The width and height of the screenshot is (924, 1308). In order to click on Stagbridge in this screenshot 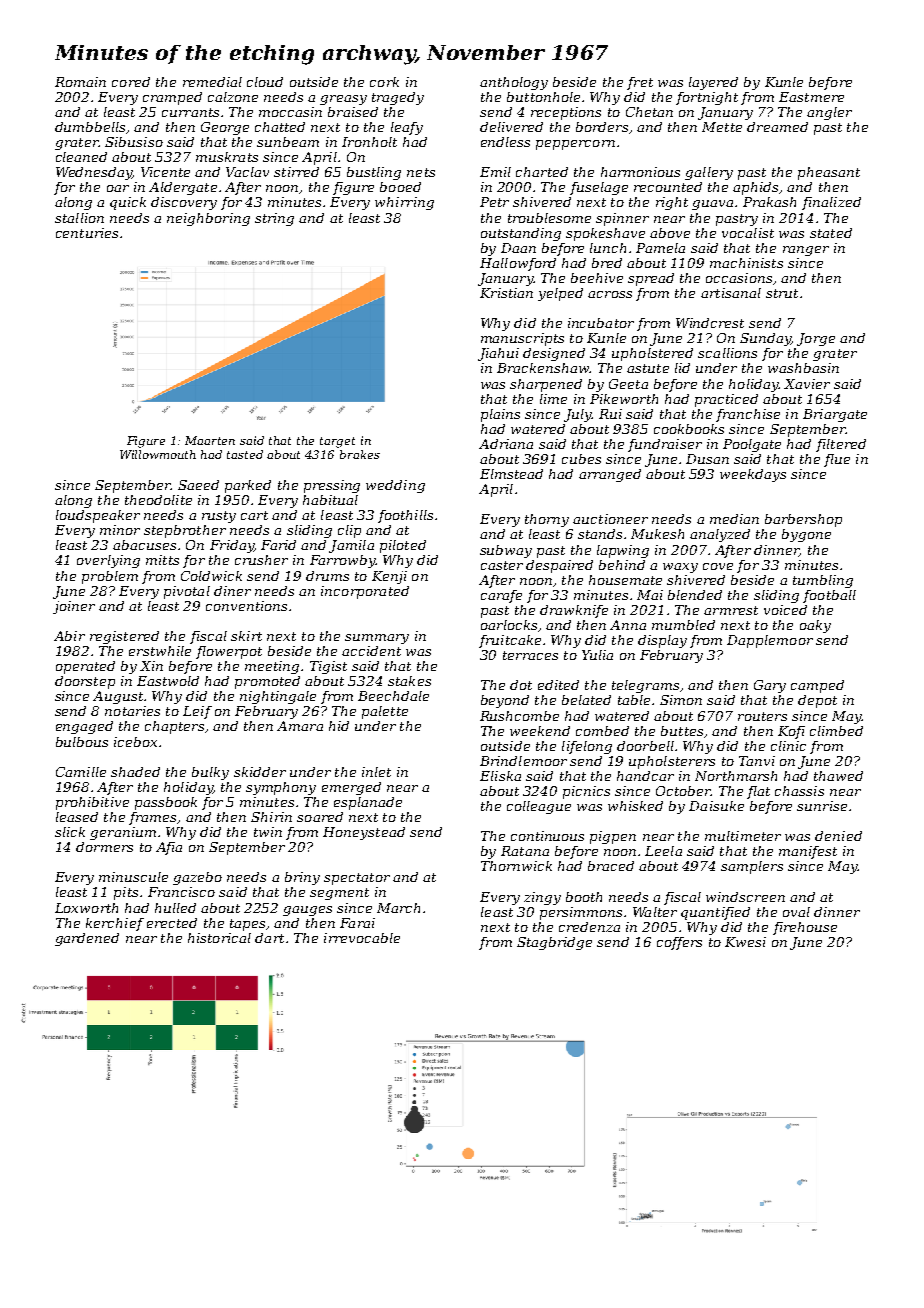, I will do `click(554, 943)`.
